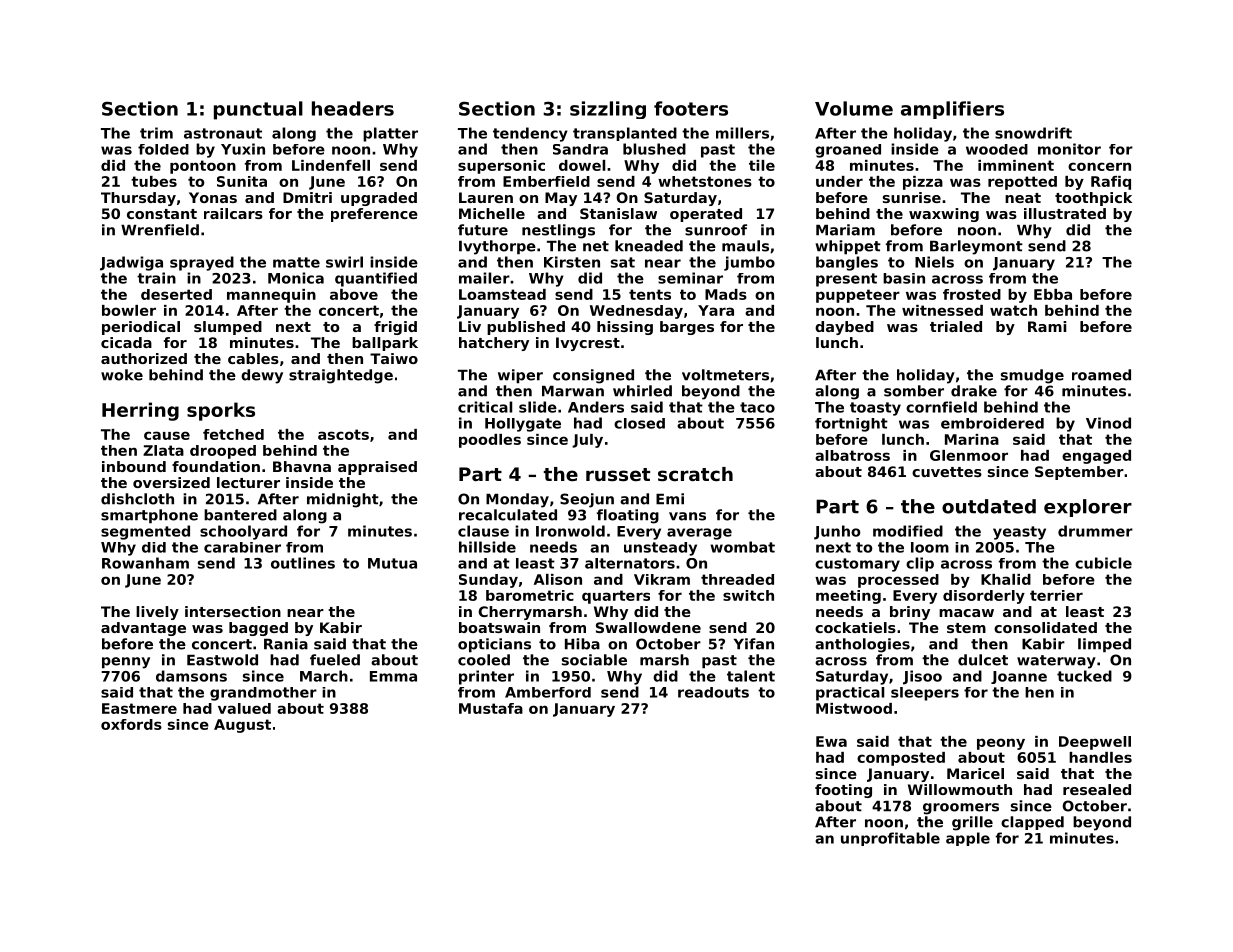 This screenshot has width=1233, height=952. What do you see at coordinates (992, 423) in the screenshot?
I see `embroidered` at bounding box center [992, 423].
